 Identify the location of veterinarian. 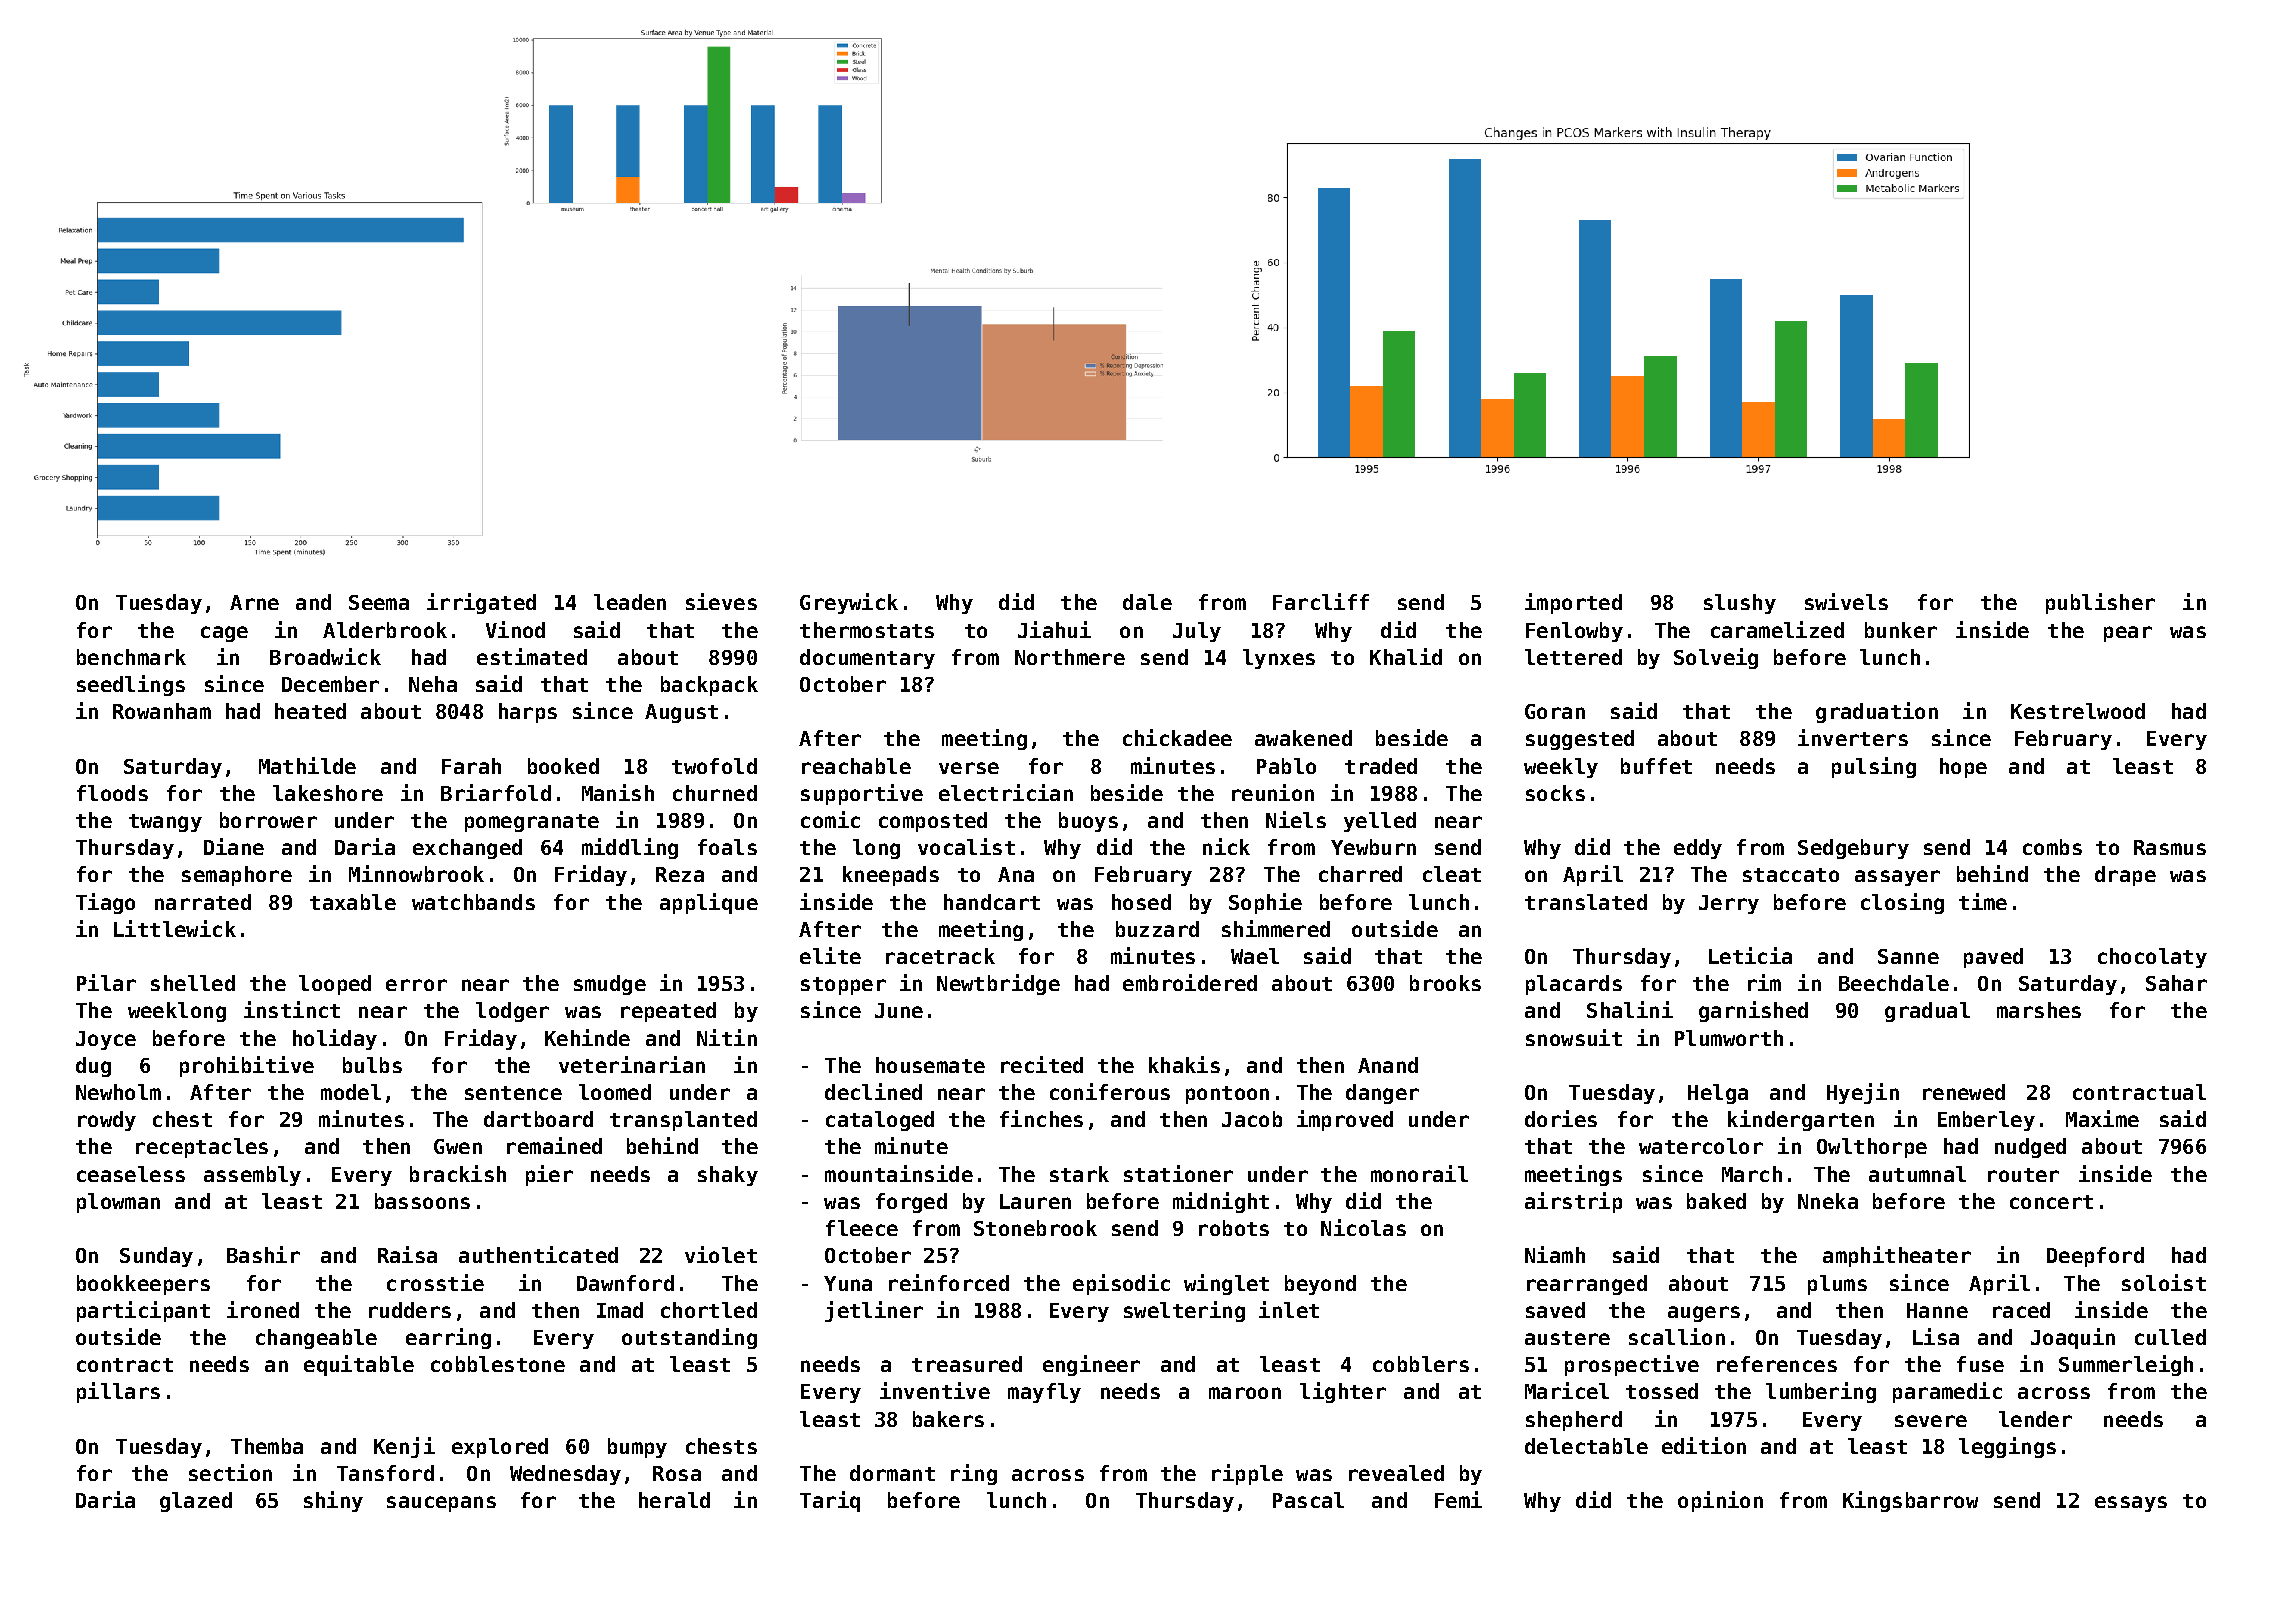
(632, 1064).
